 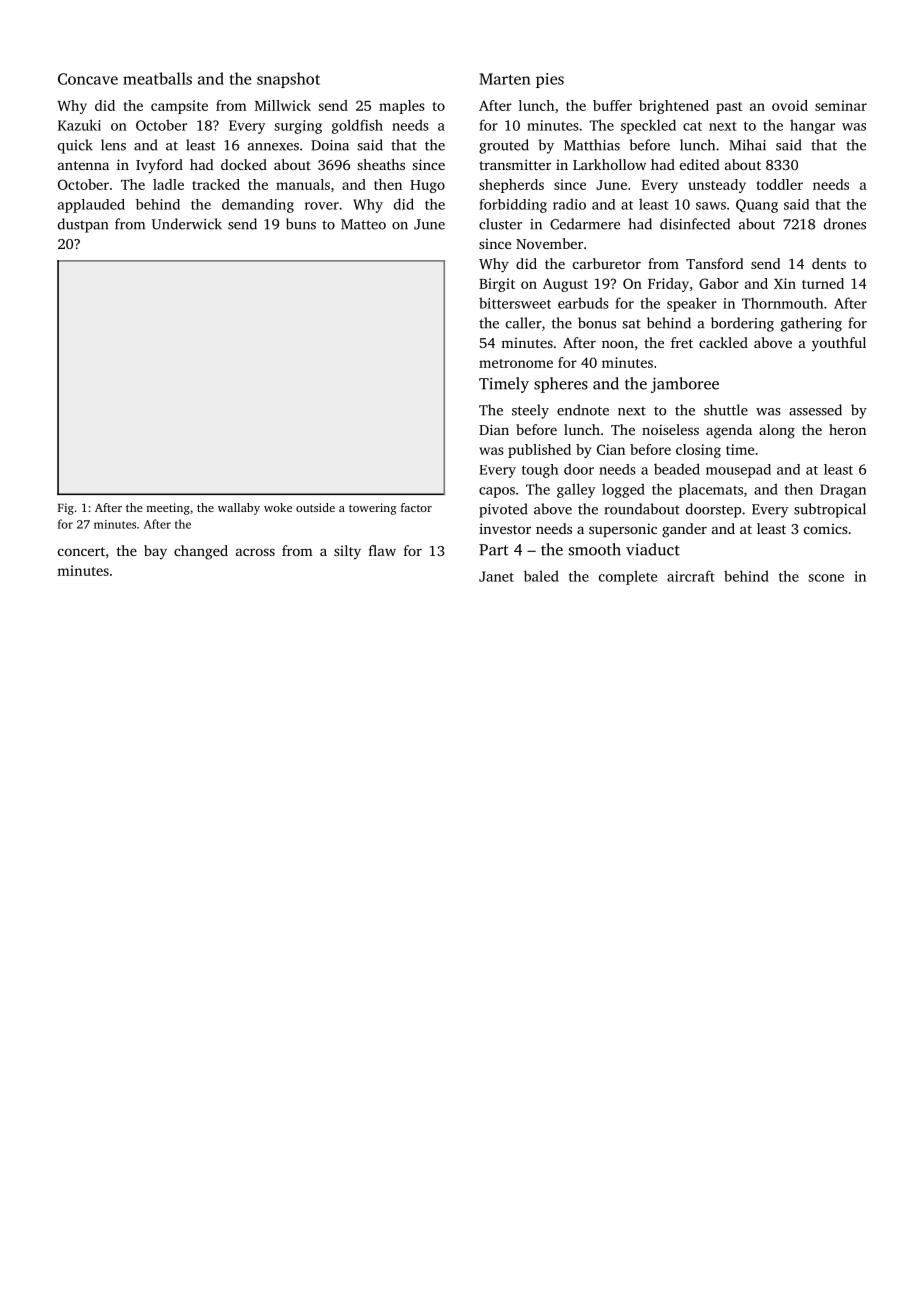 What do you see at coordinates (516, 363) in the page?
I see `metronome` at bounding box center [516, 363].
